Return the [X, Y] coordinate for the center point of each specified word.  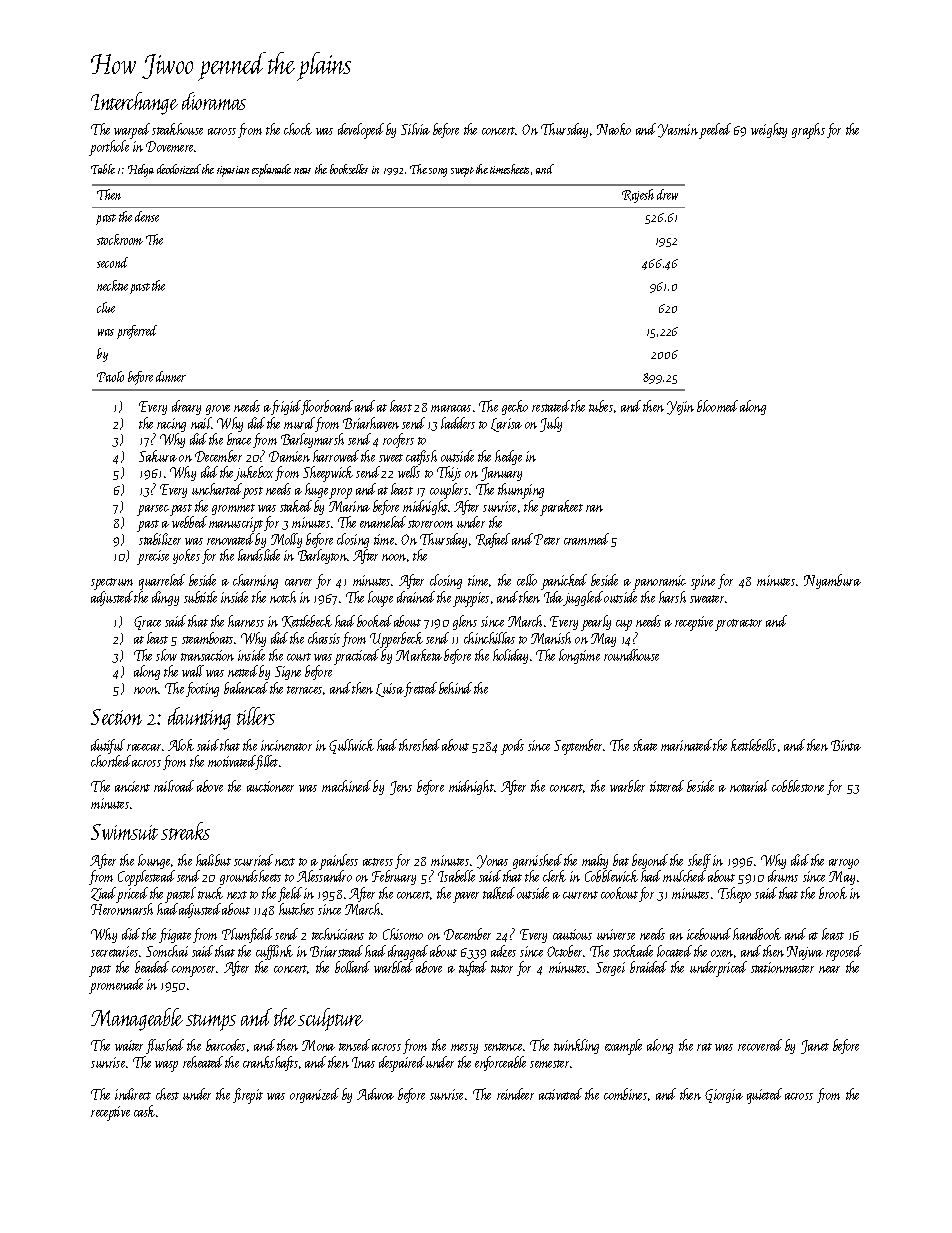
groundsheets [250, 877]
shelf [699, 861]
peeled [715, 131]
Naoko [614, 129]
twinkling [576, 1046]
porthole [109, 148]
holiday [510, 656]
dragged [408, 952]
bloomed [717, 406]
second [112, 262]
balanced [246, 688]
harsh [672, 597]
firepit [248, 1096]
